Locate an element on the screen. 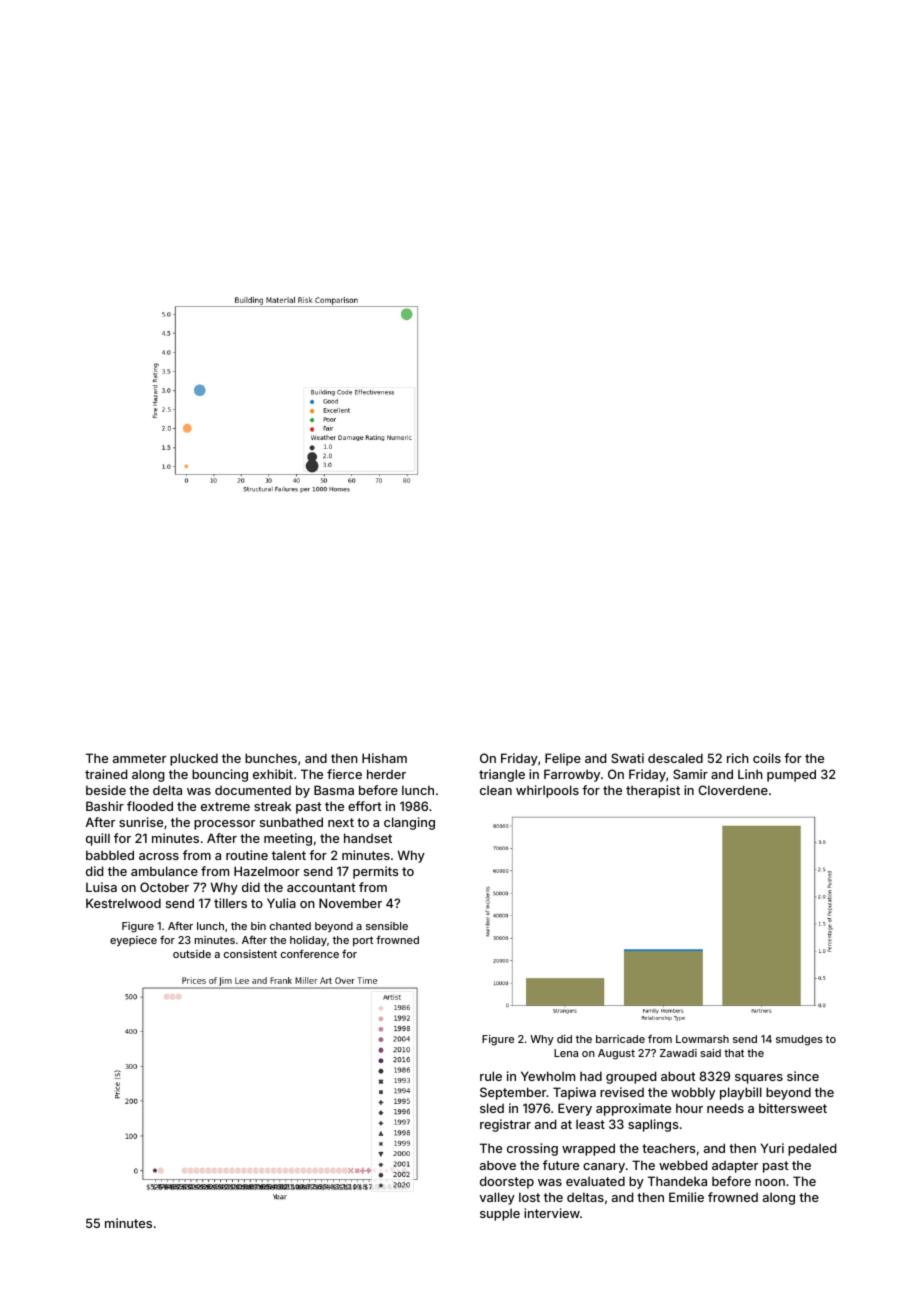  permits is located at coordinates (375, 872).
